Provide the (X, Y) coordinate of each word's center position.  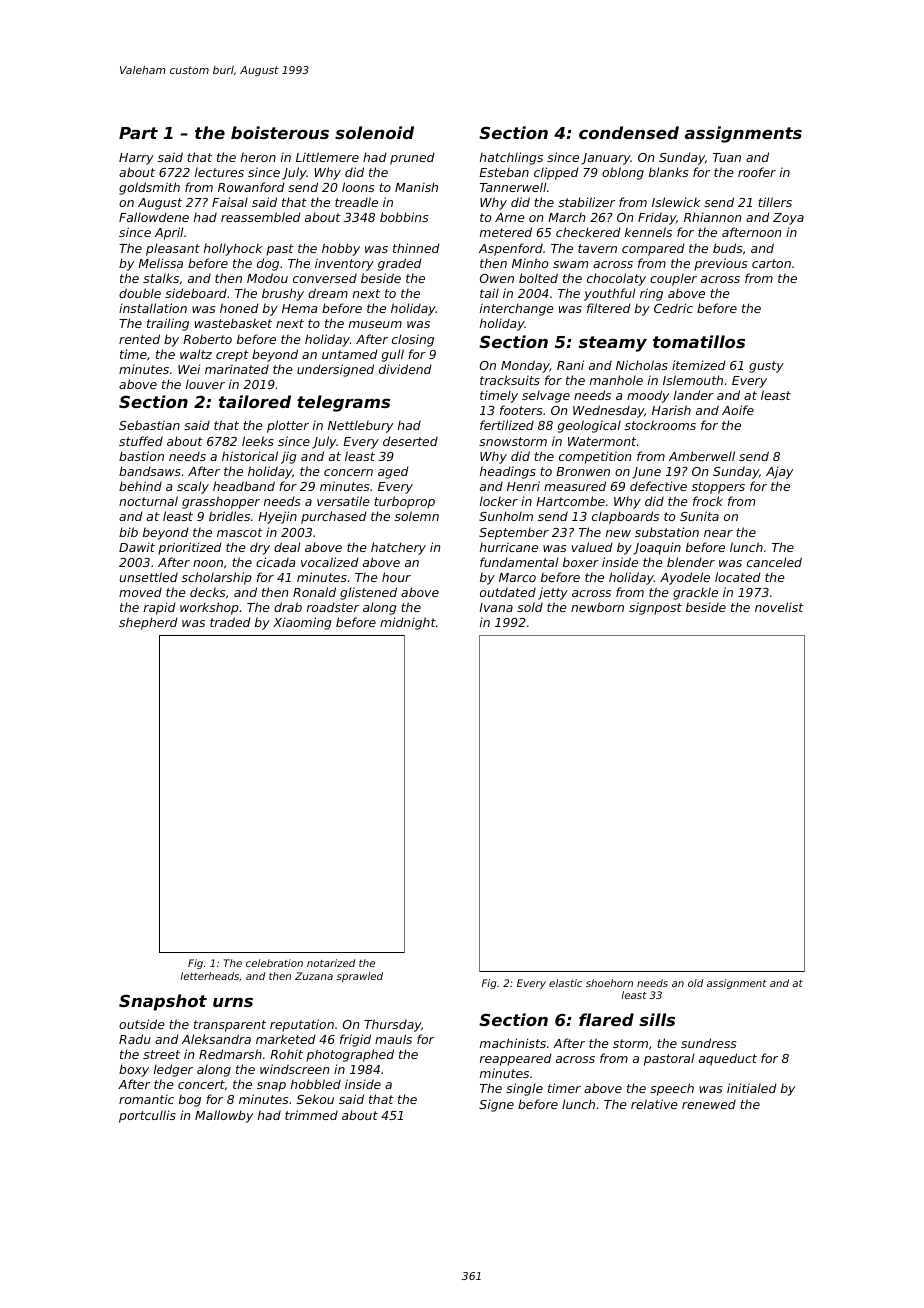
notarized (331, 963)
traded (230, 622)
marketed (286, 1039)
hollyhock (233, 249)
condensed (629, 132)
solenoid (374, 132)
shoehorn (609, 983)
